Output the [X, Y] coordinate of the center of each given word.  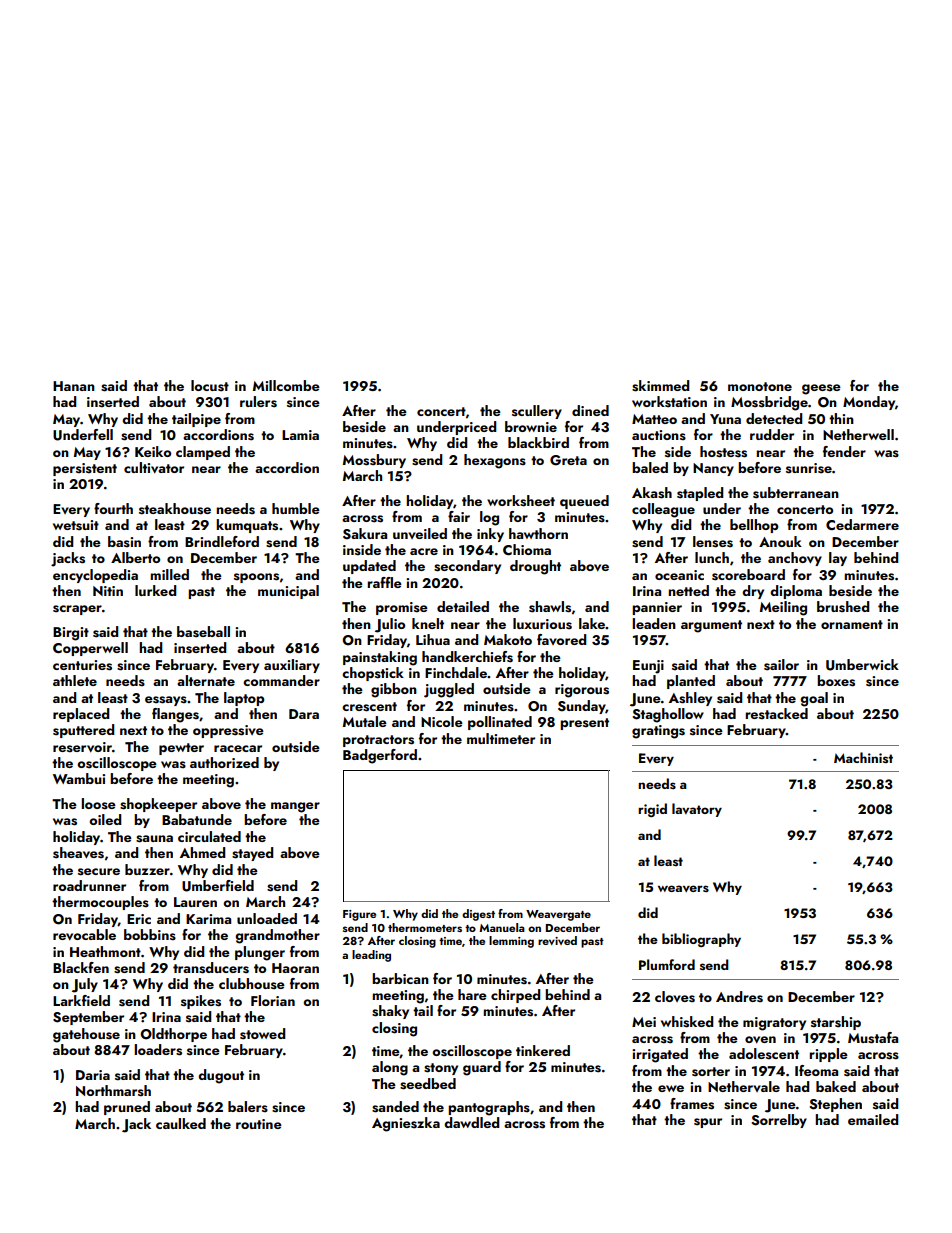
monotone [760, 386]
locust [210, 386]
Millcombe [286, 385]
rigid [652, 810]
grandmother [277, 936]
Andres [739, 997]
